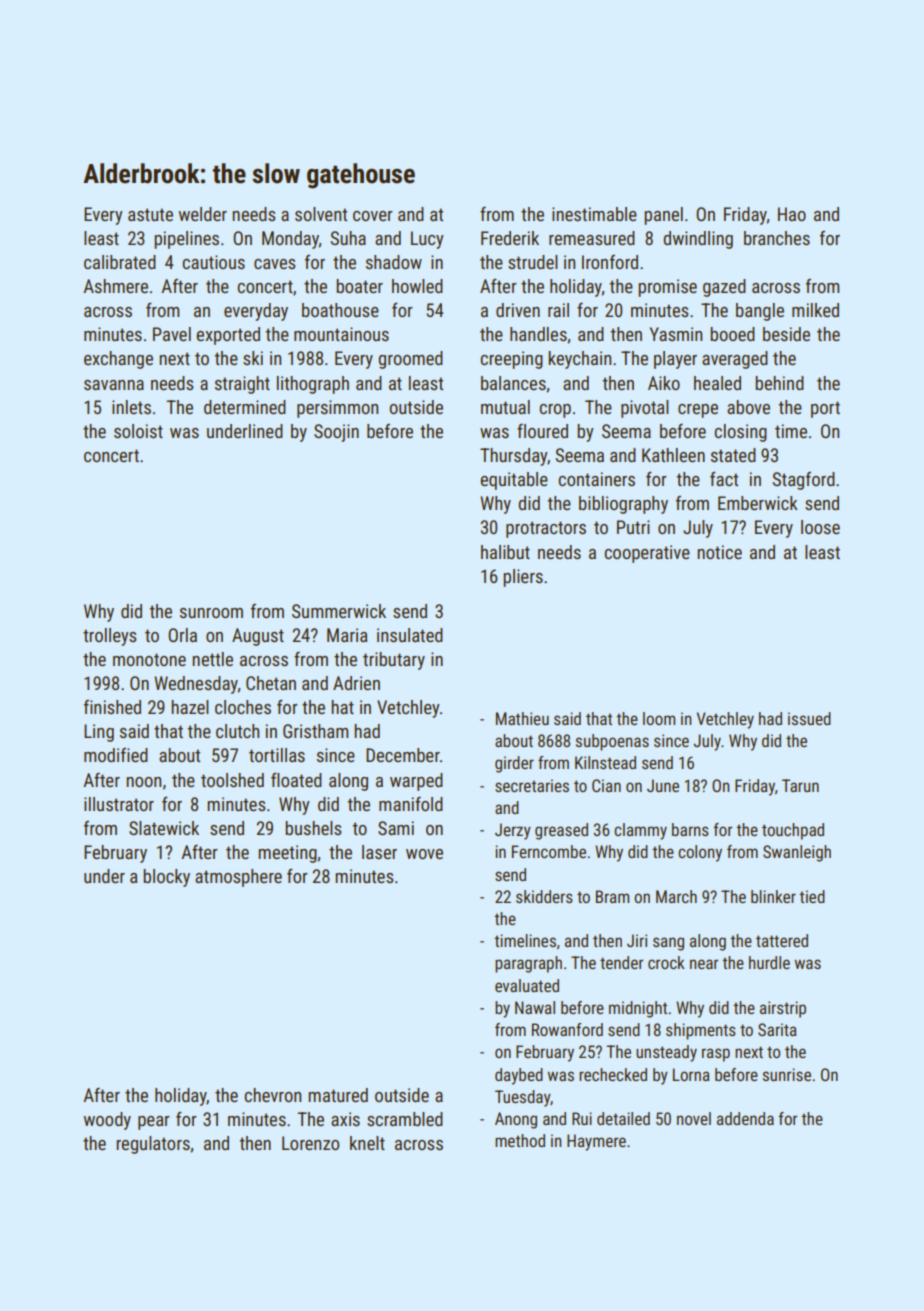  I want to click on detailed, so click(623, 1118).
